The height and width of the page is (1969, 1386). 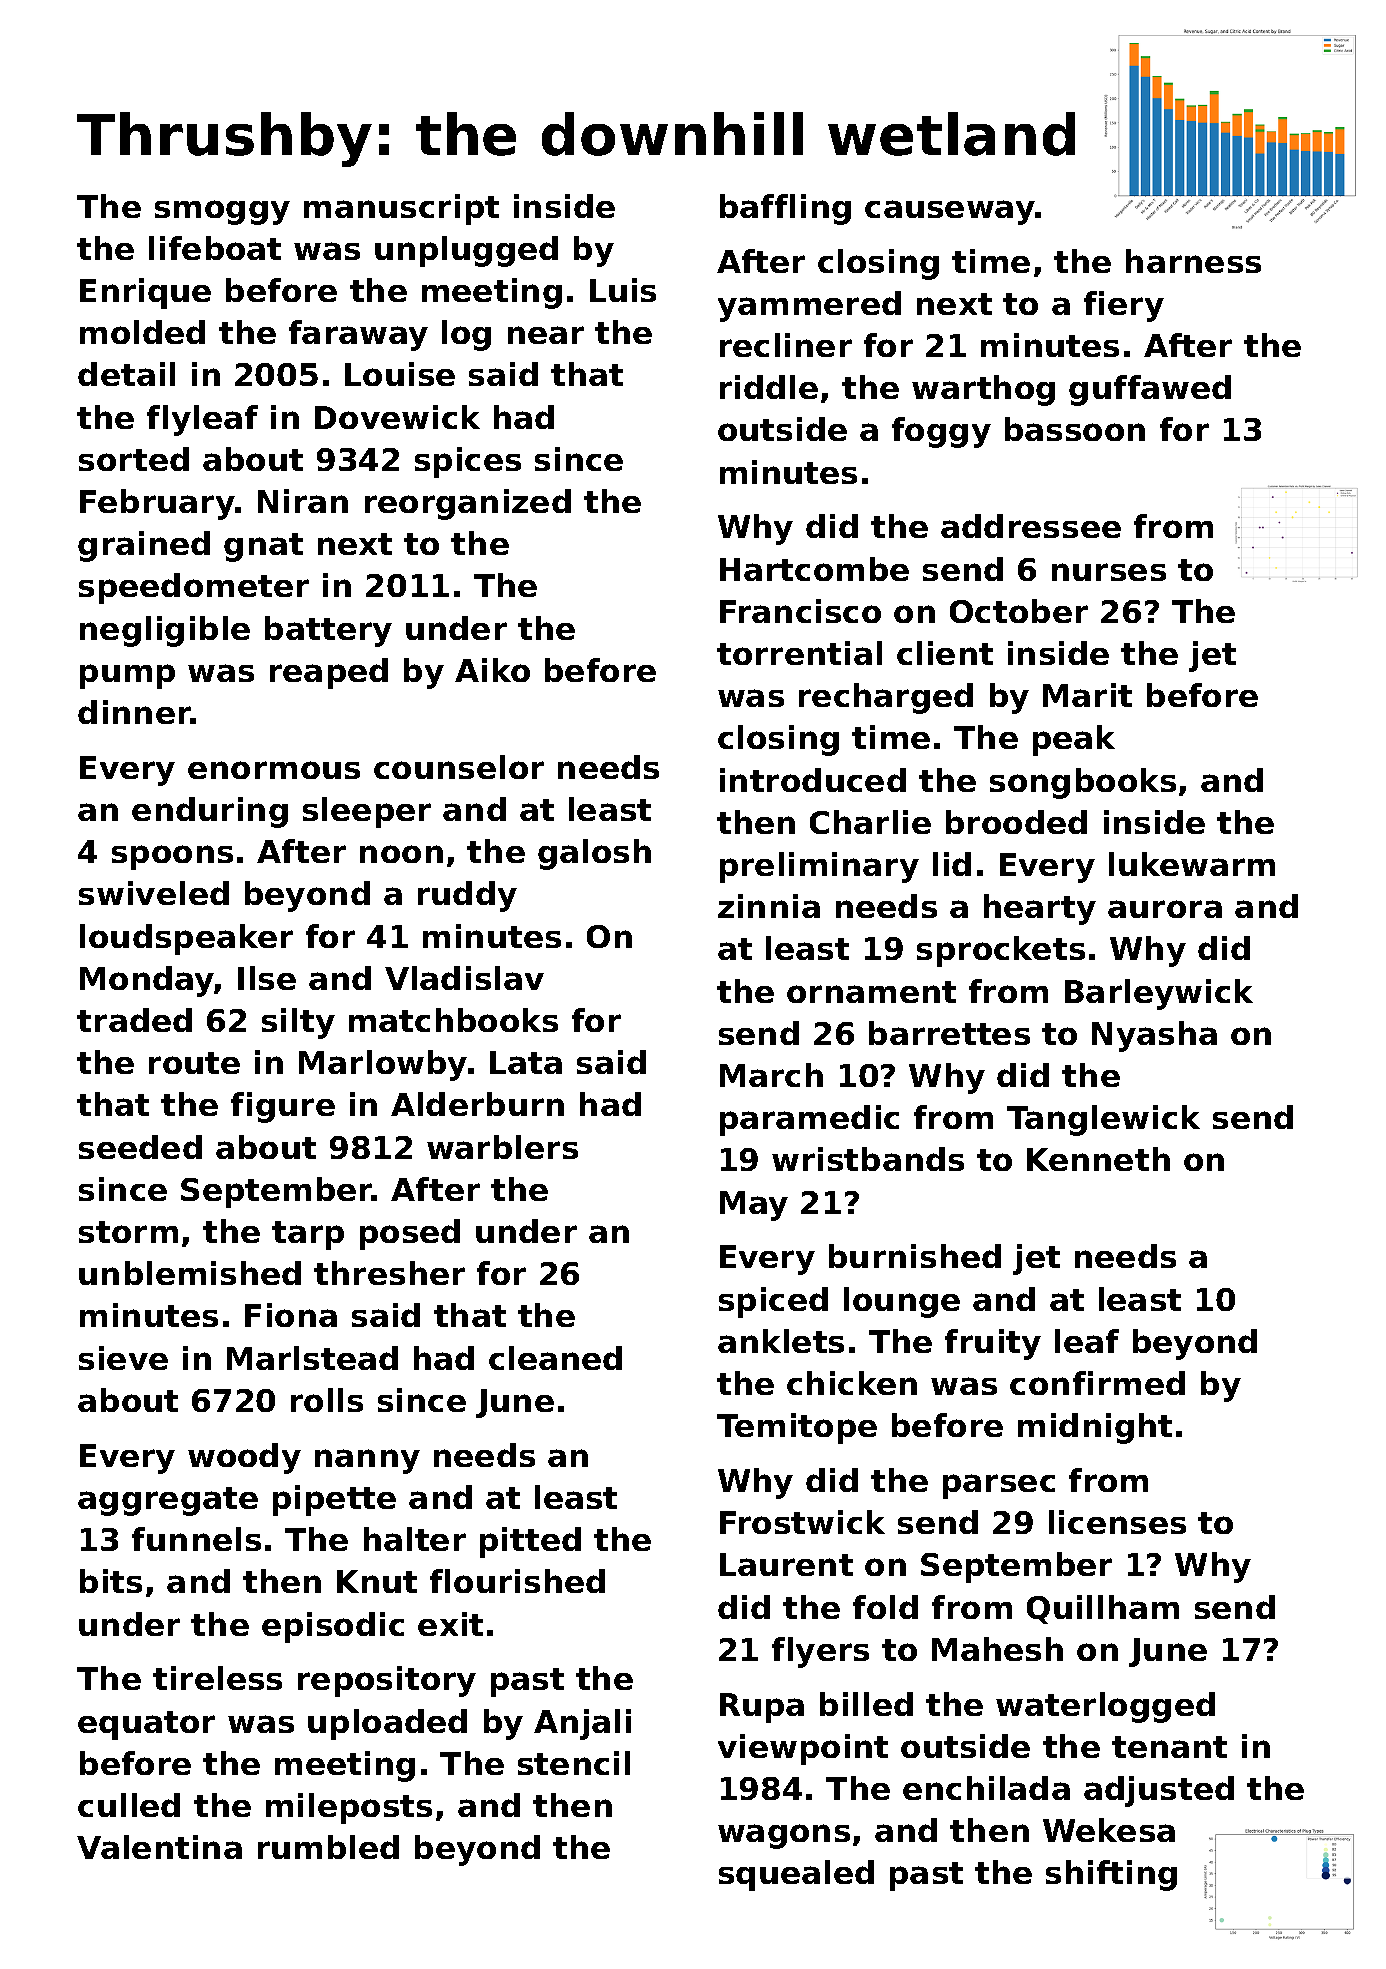 What do you see at coordinates (217, 1678) in the page?
I see `tireless` at bounding box center [217, 1678].
